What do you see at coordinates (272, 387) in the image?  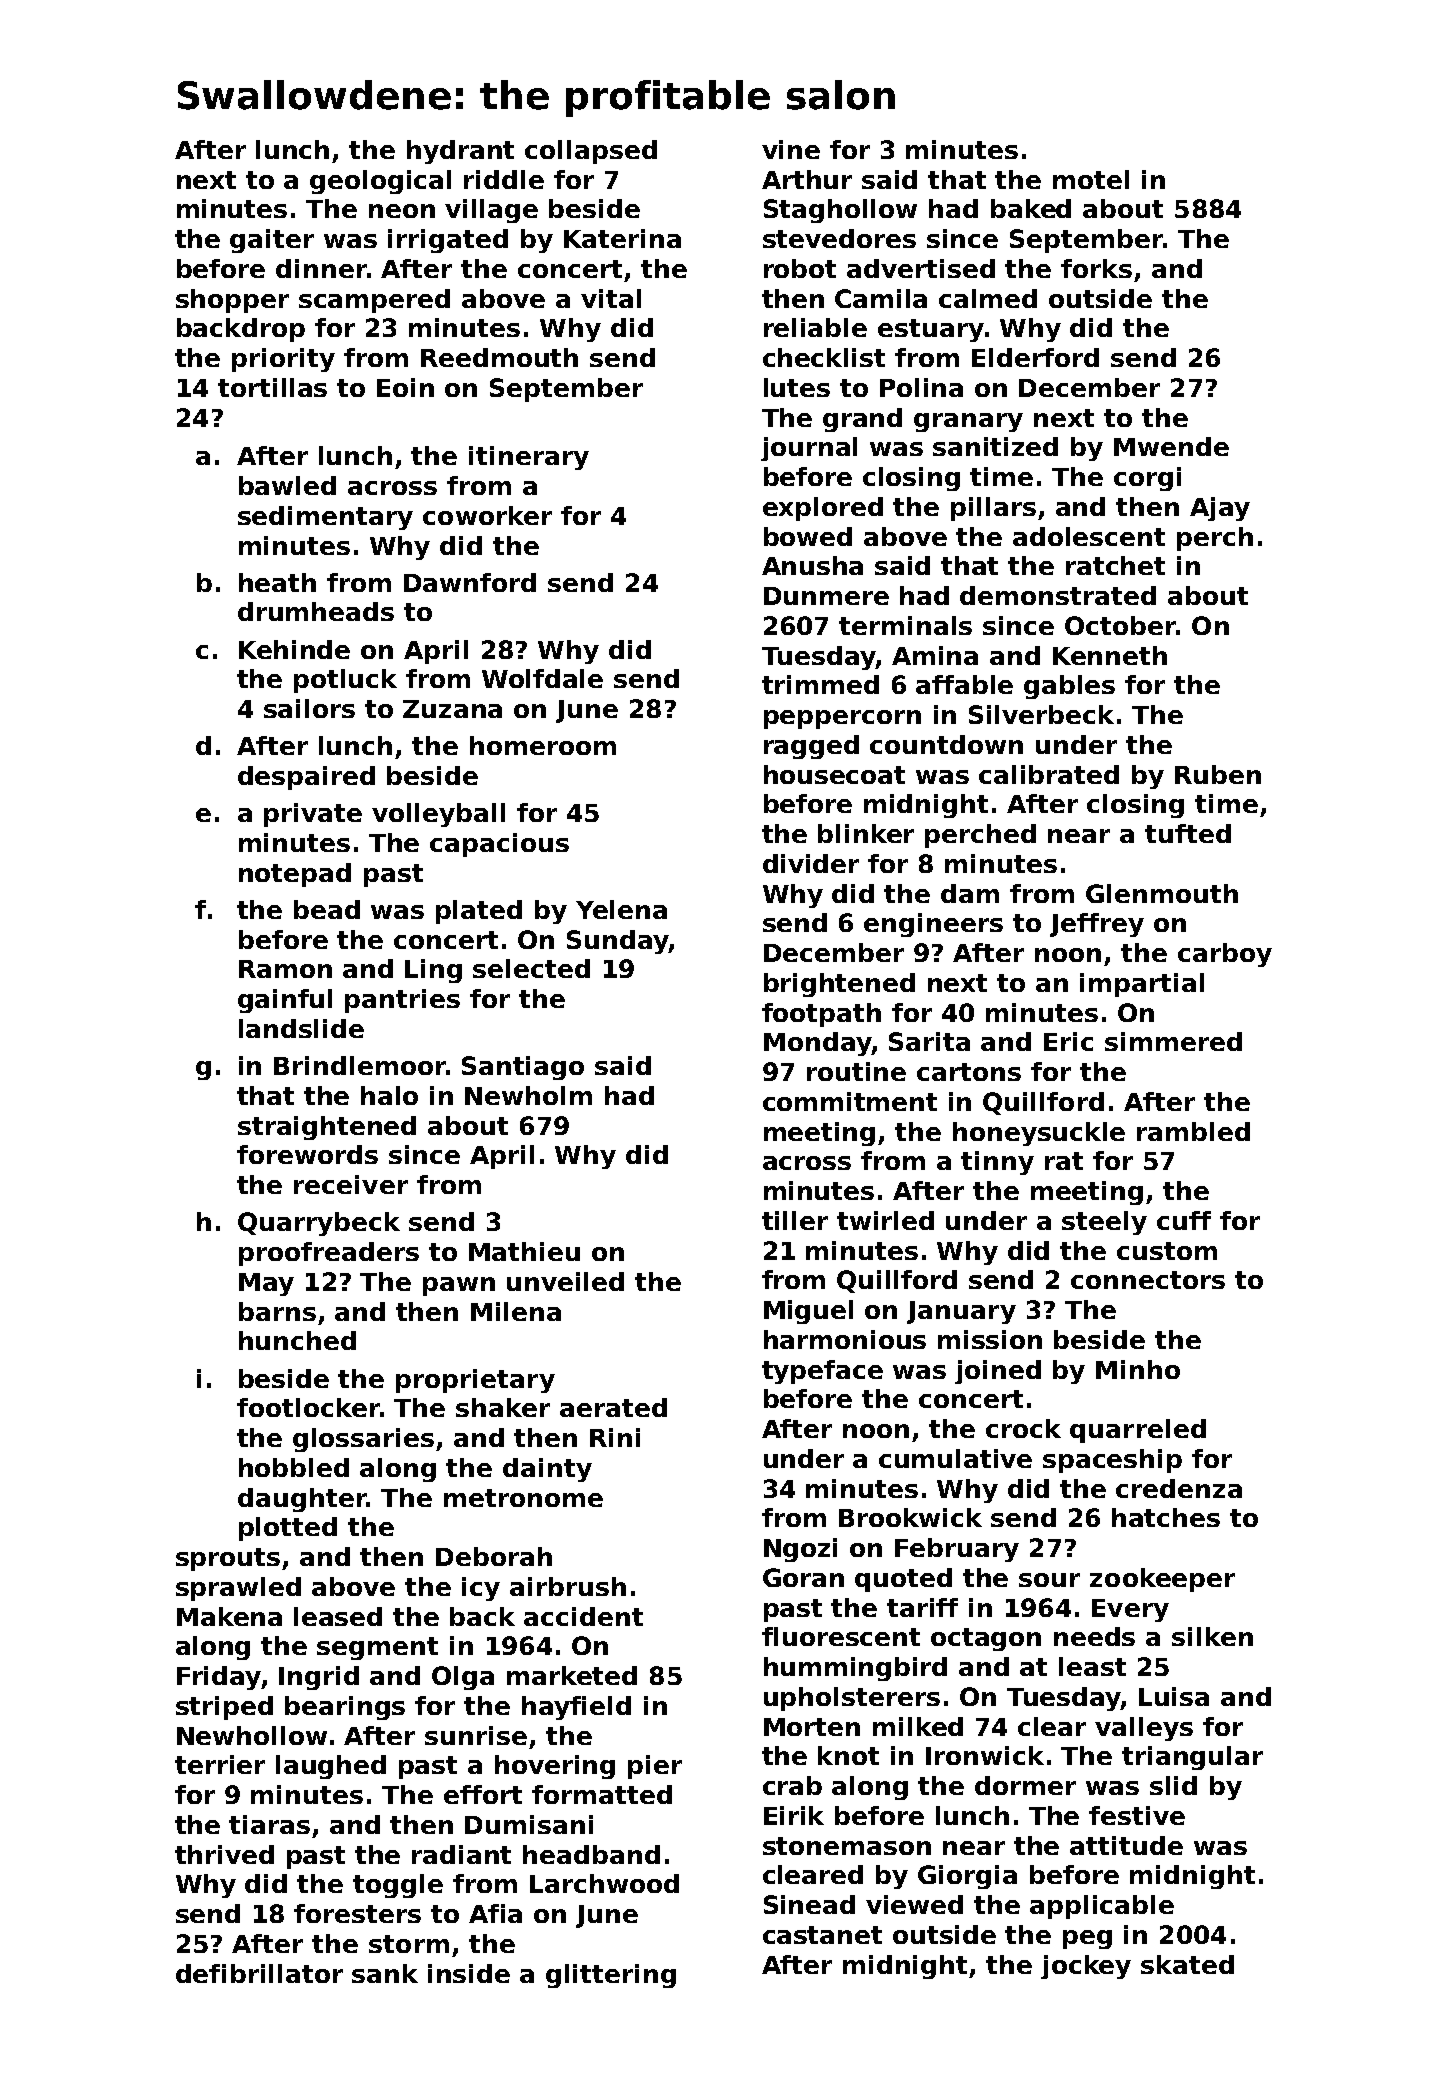 I see `tortillas` at bounding box center [272, 387].
